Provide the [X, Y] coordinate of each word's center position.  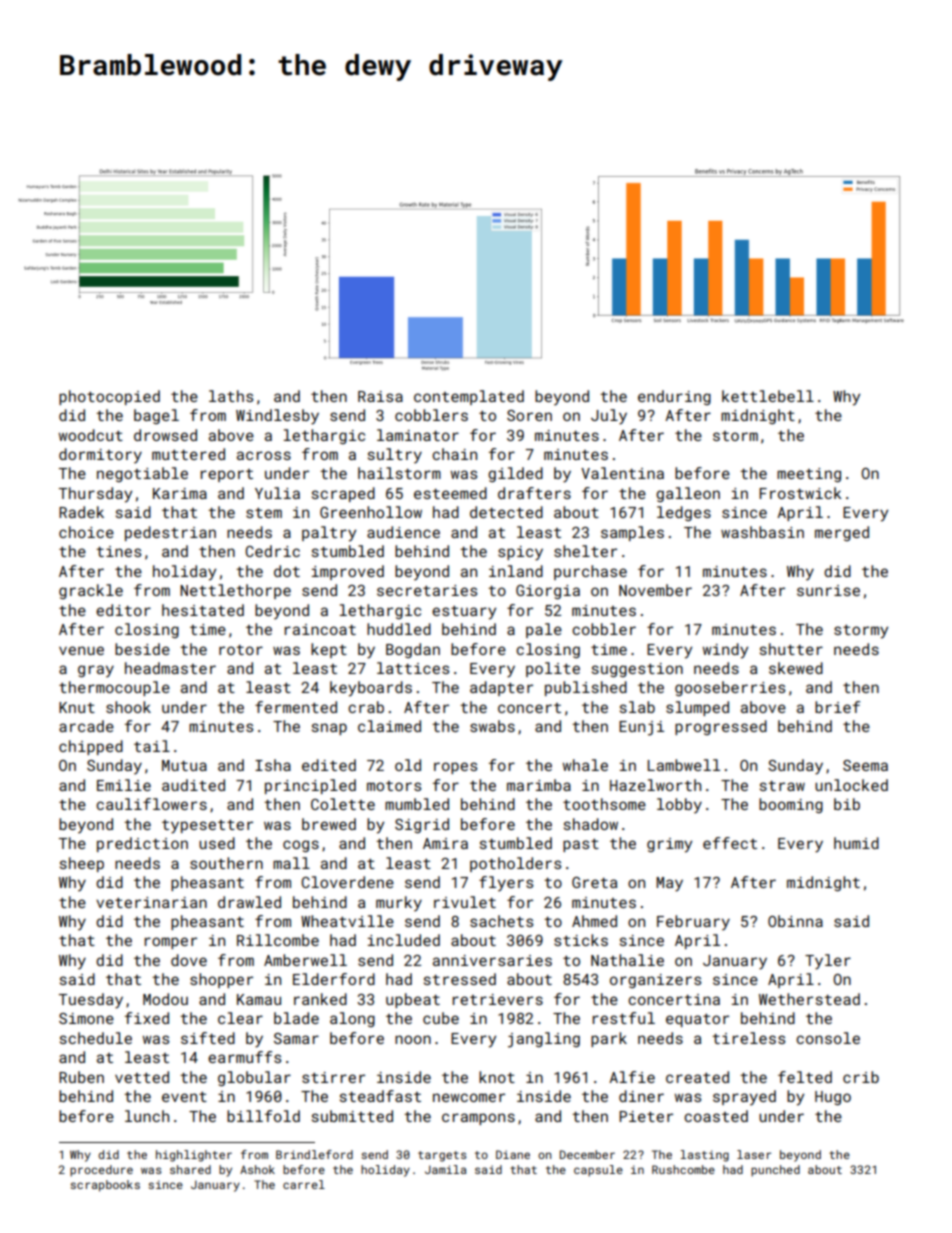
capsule [598, 1171]
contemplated [469, 397]
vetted [142, 1077]
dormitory [100, 456]
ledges [684, 513]
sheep [82, 864]
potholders [515, 864]
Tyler [828, 962]
